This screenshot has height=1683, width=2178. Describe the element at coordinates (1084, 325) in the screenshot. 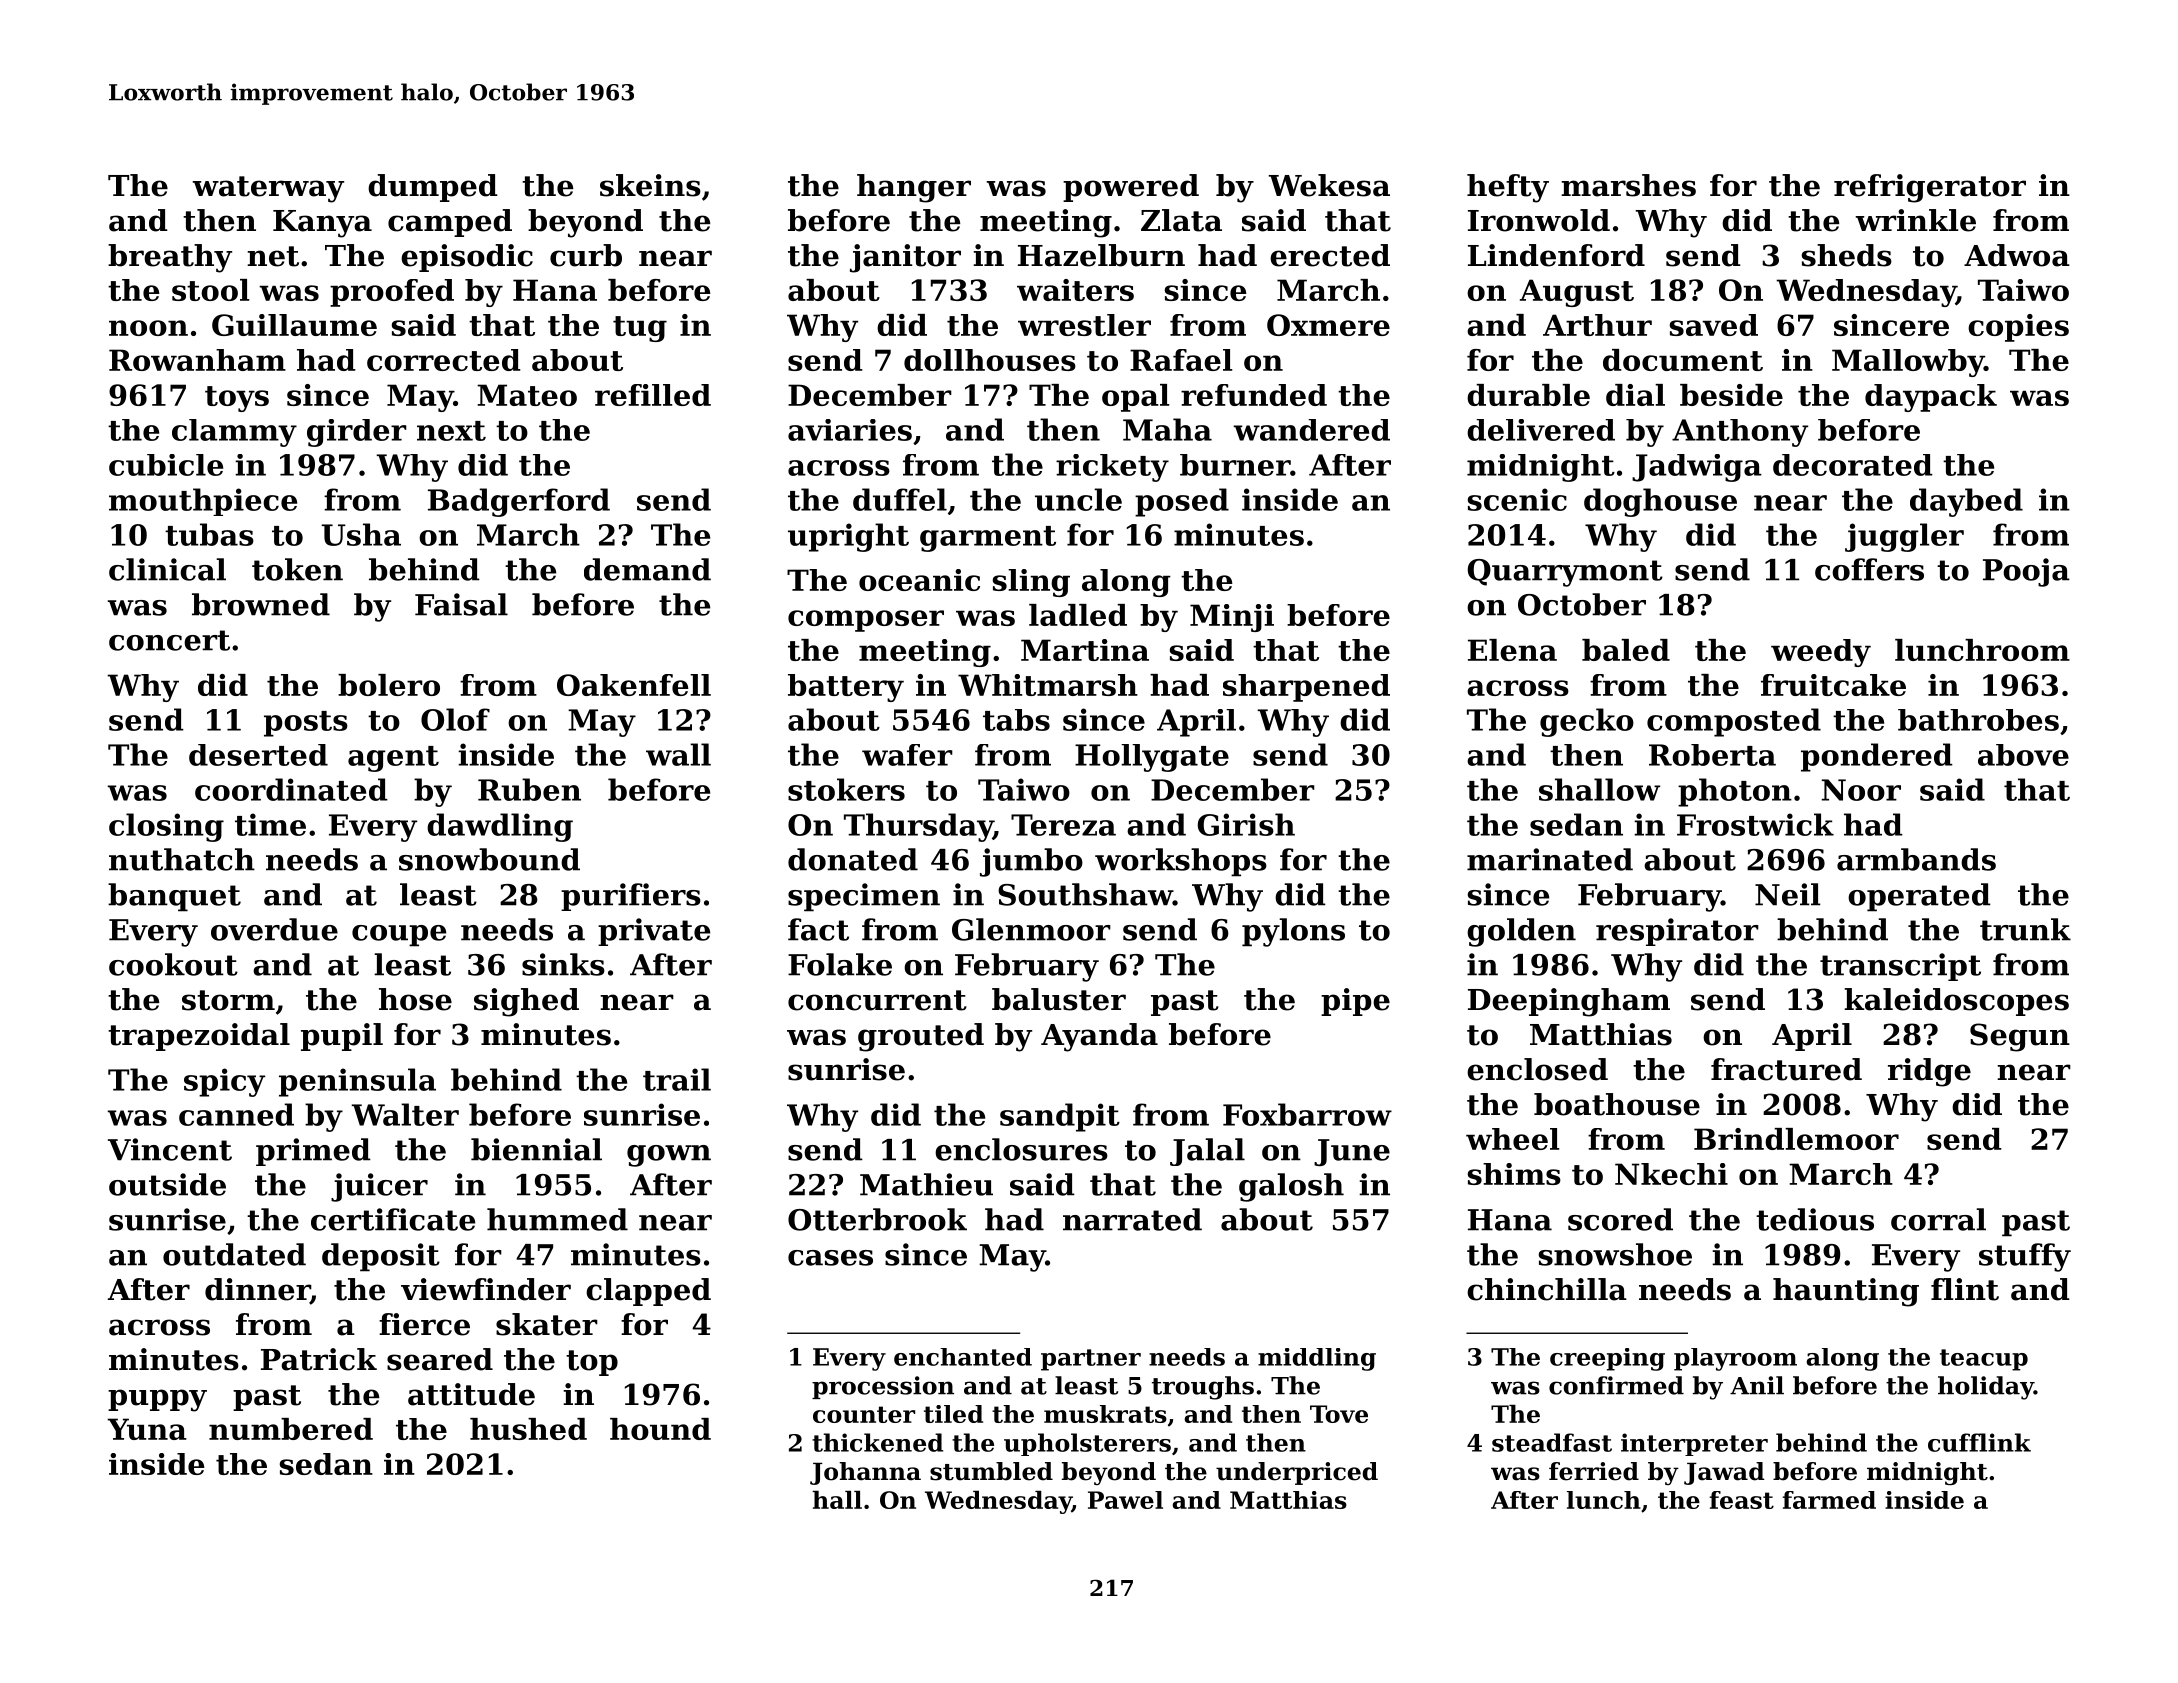

I see `wrestler` at that location.
